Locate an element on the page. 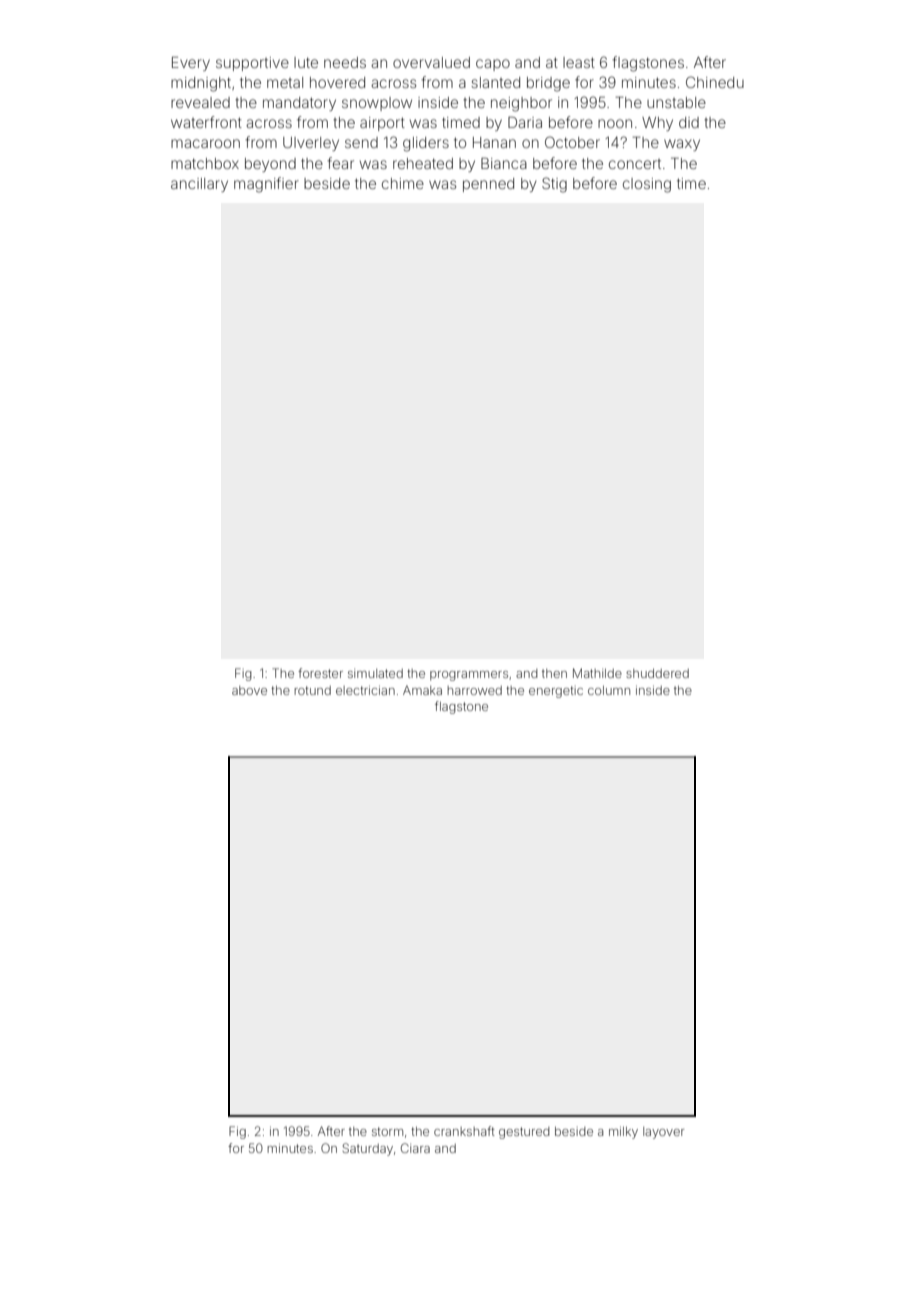 Image resolution: width=924 pixels, height=1311 pixels. gestured is located at coordinates (524, 1133).
